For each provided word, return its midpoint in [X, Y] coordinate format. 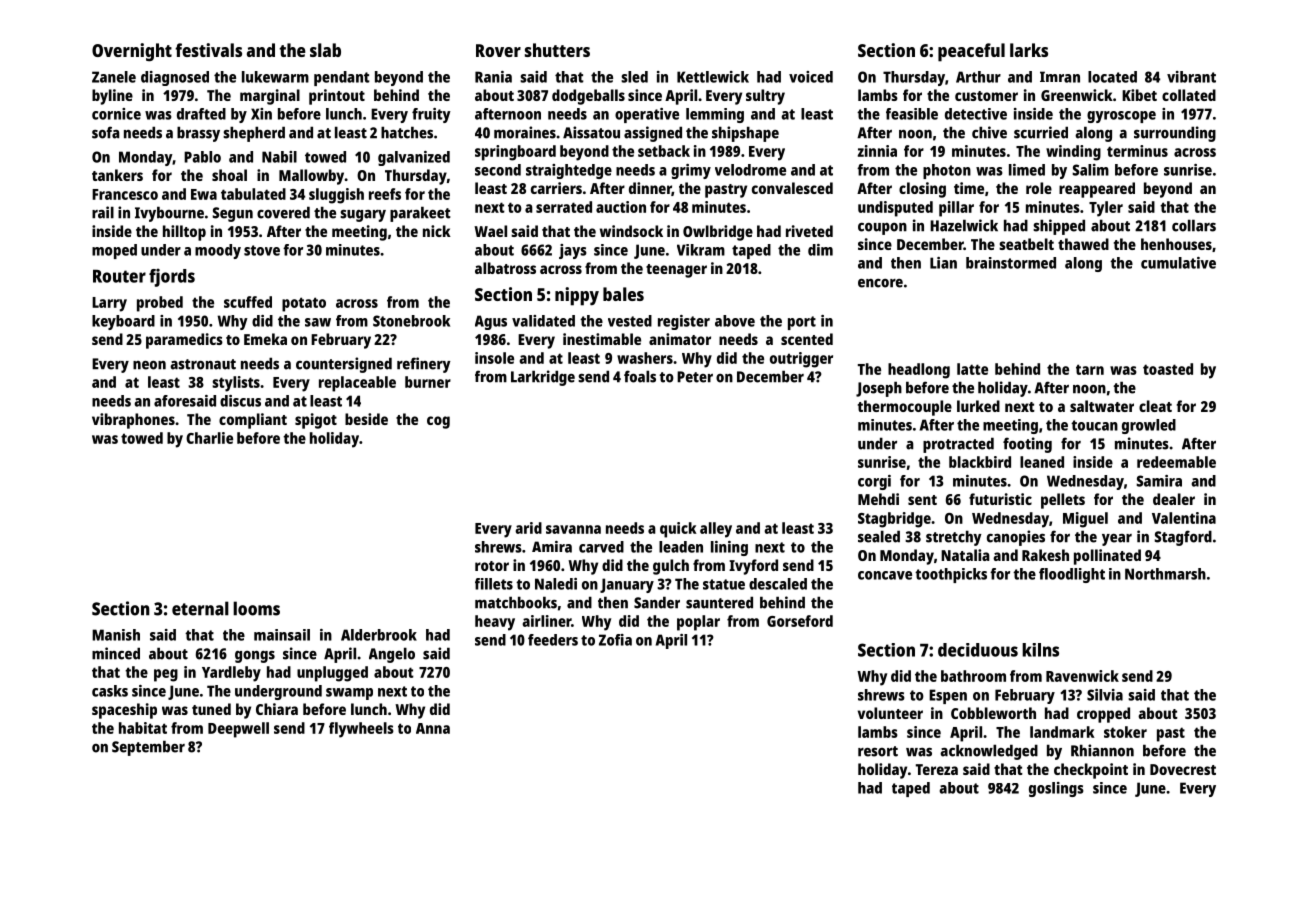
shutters [557, 50]
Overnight [132, 52]
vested [630, 321]
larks [1029, 50]
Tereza [937, 769]
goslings [1056, 789]
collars [1194, 225]
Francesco [125, 194]
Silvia [1105, 695]
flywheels [361, 730]
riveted [809, 231]
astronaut [203, 364]
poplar [698, 623]
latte [972, 369]
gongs [255, 657]
